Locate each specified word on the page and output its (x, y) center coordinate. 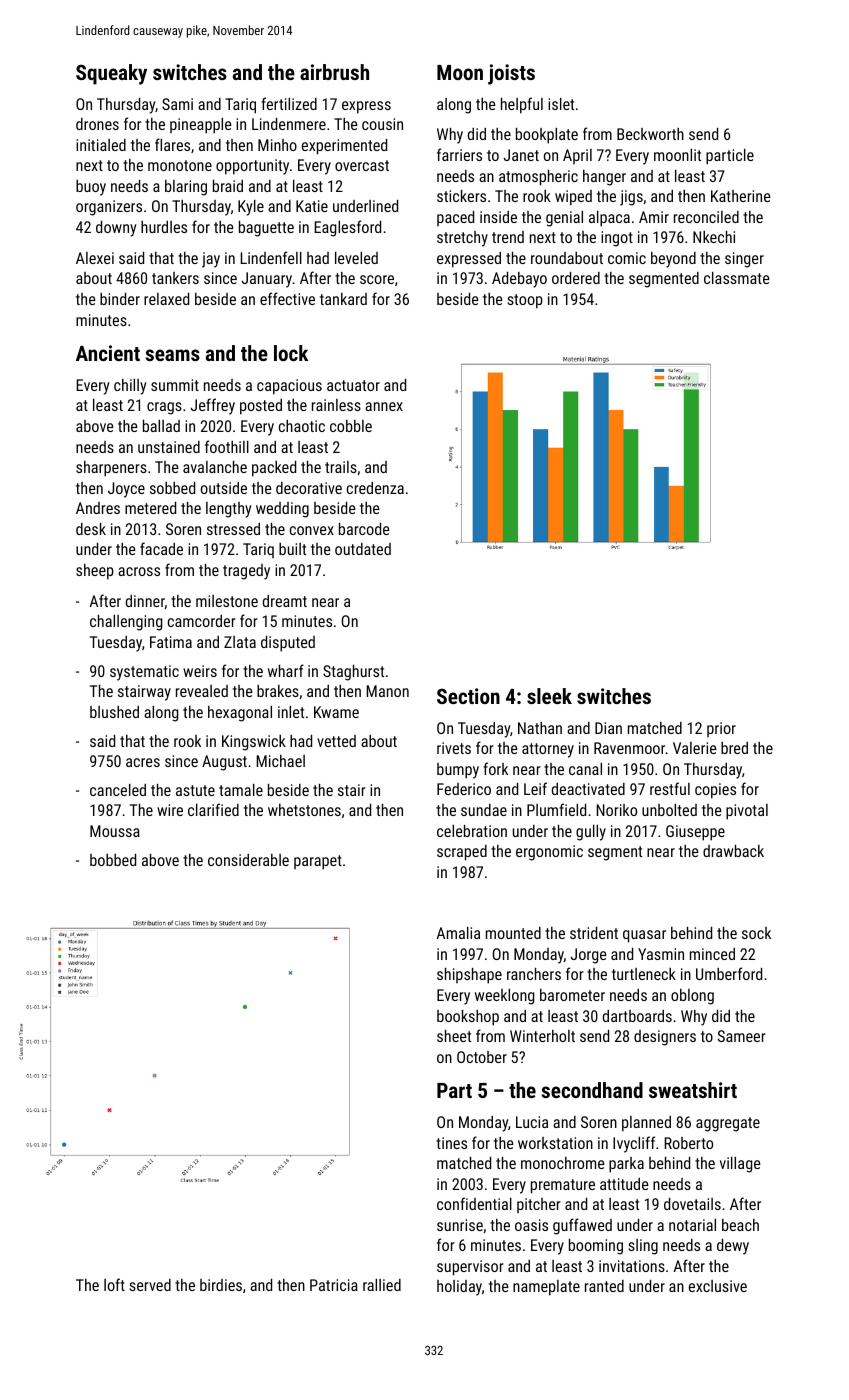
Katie (312, 206)
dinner (145, 602)
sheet (454, 1036)
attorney (548, 750)
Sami (177, 104)
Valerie (695, 748)
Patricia (334, 1285)
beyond (673, 260)
